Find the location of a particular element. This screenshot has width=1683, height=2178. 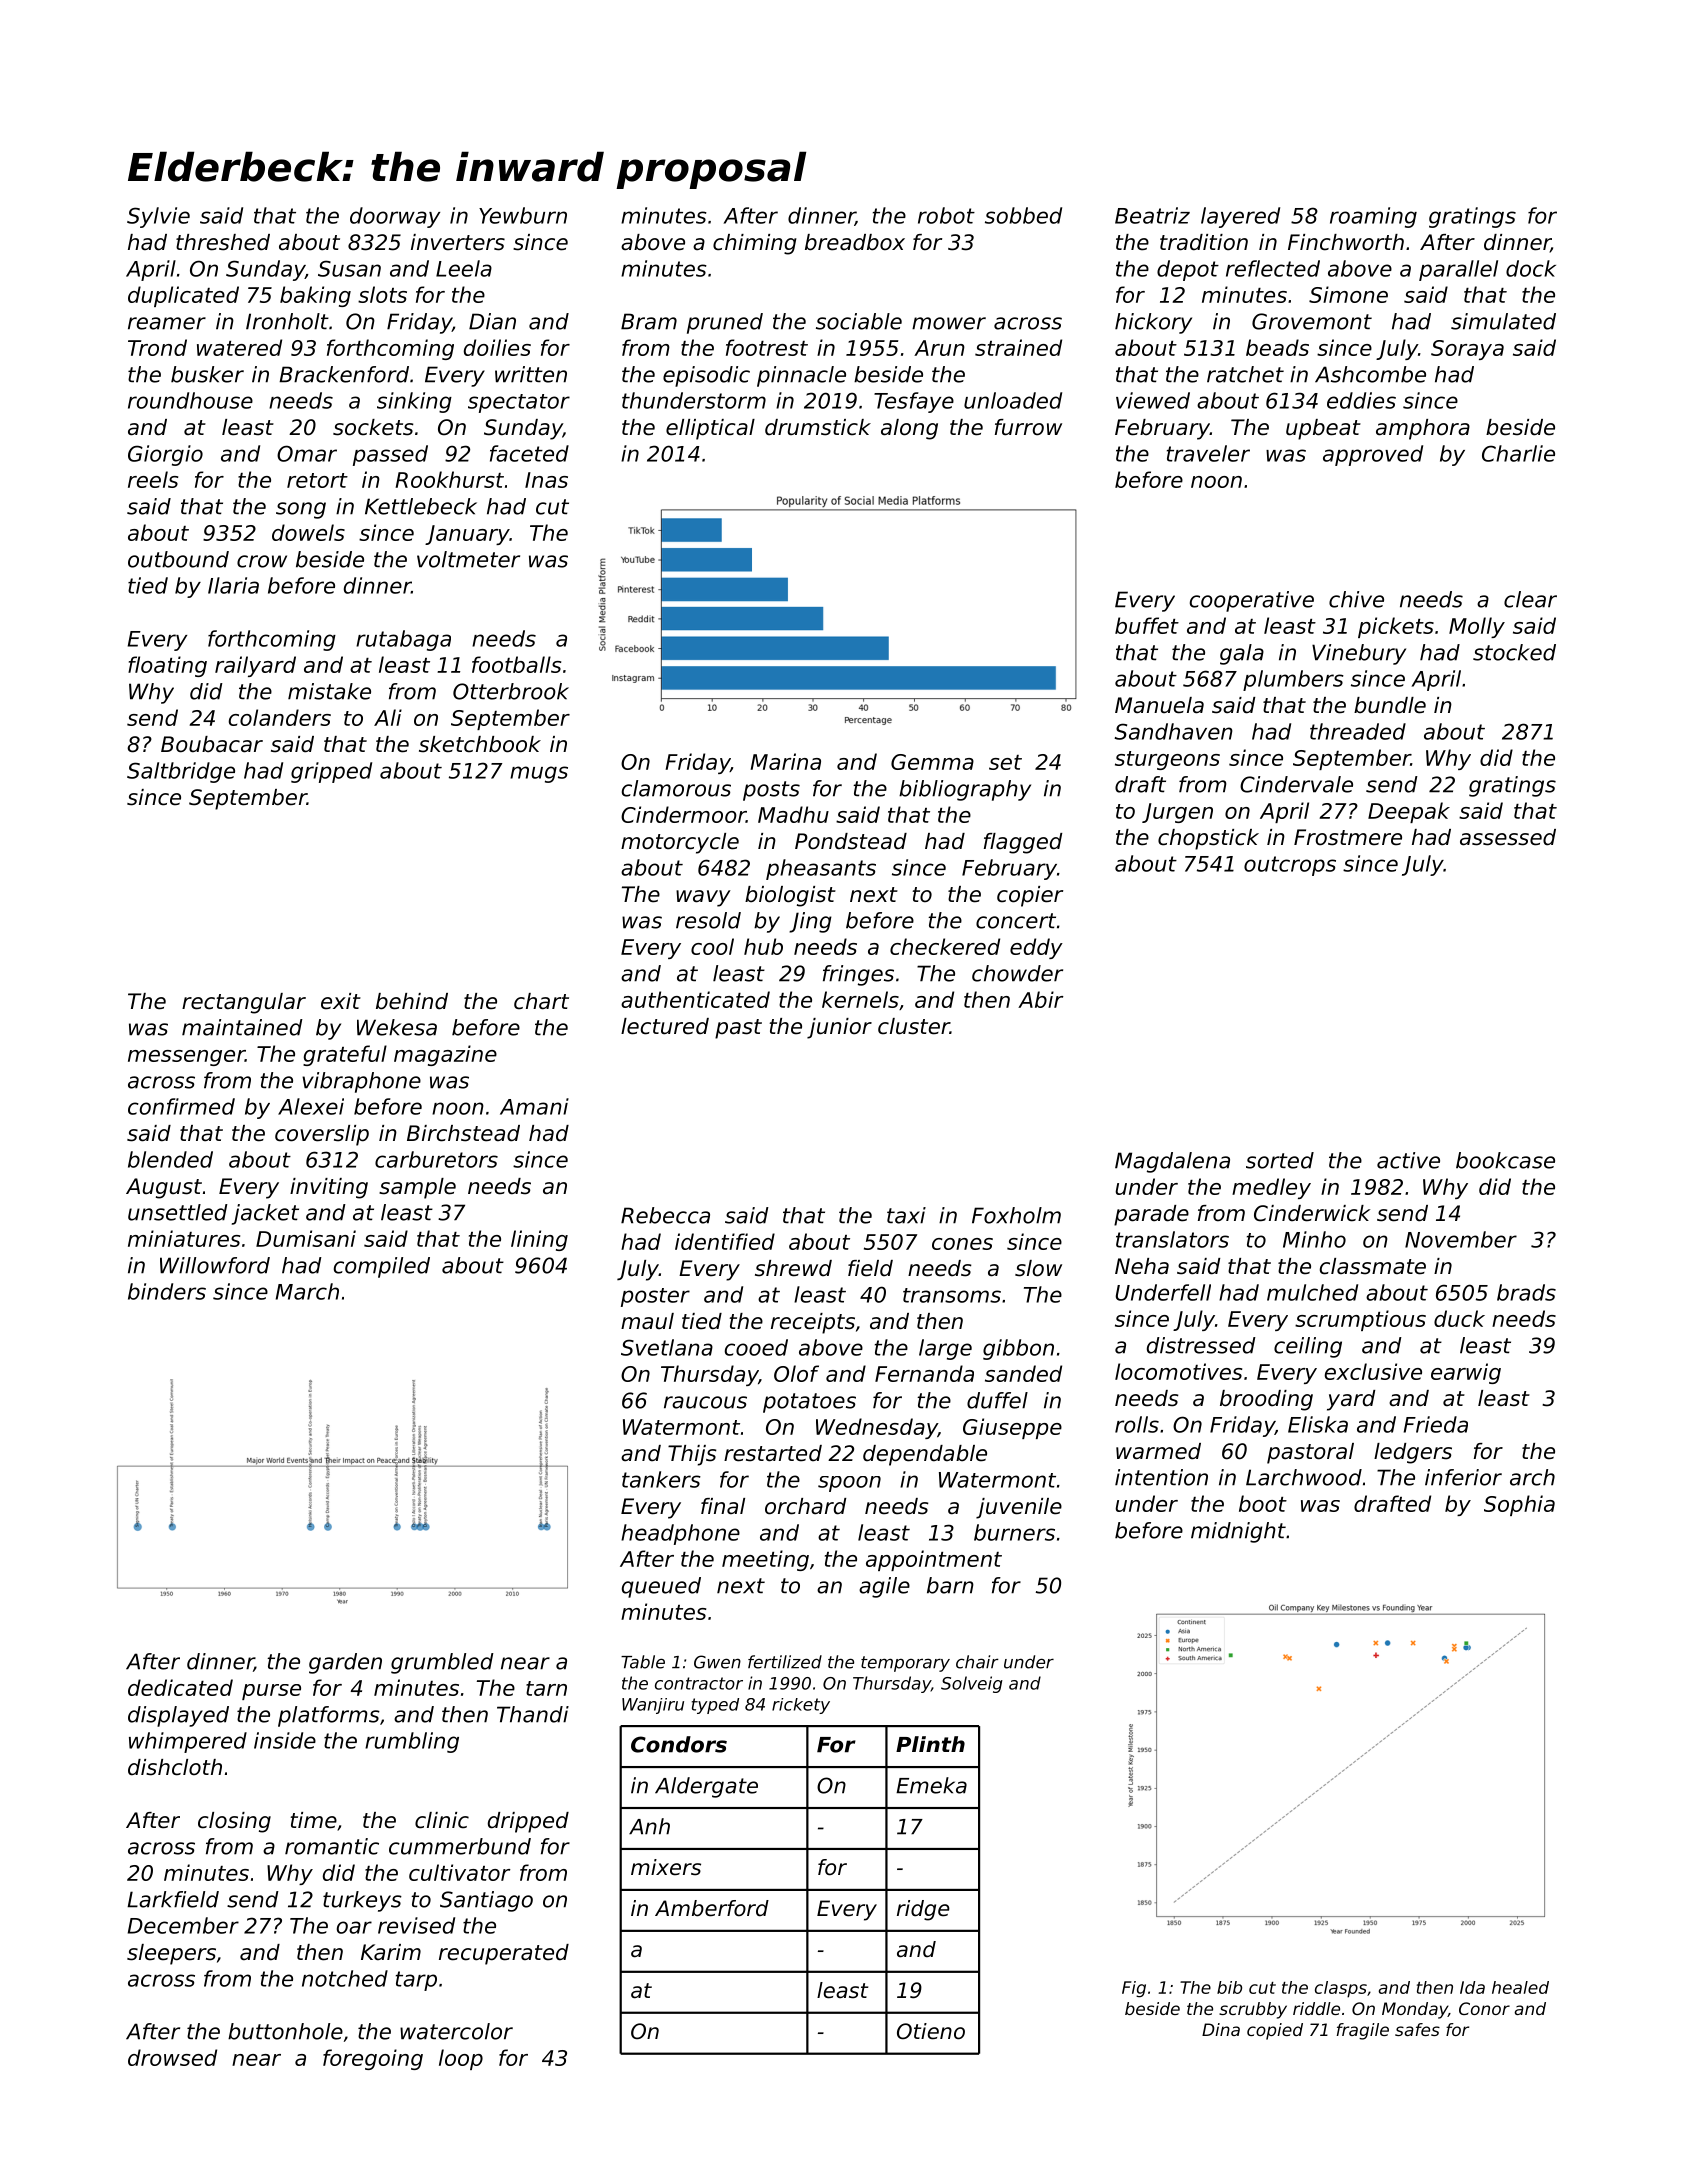

binders is located at coordinates (167, 1291).
